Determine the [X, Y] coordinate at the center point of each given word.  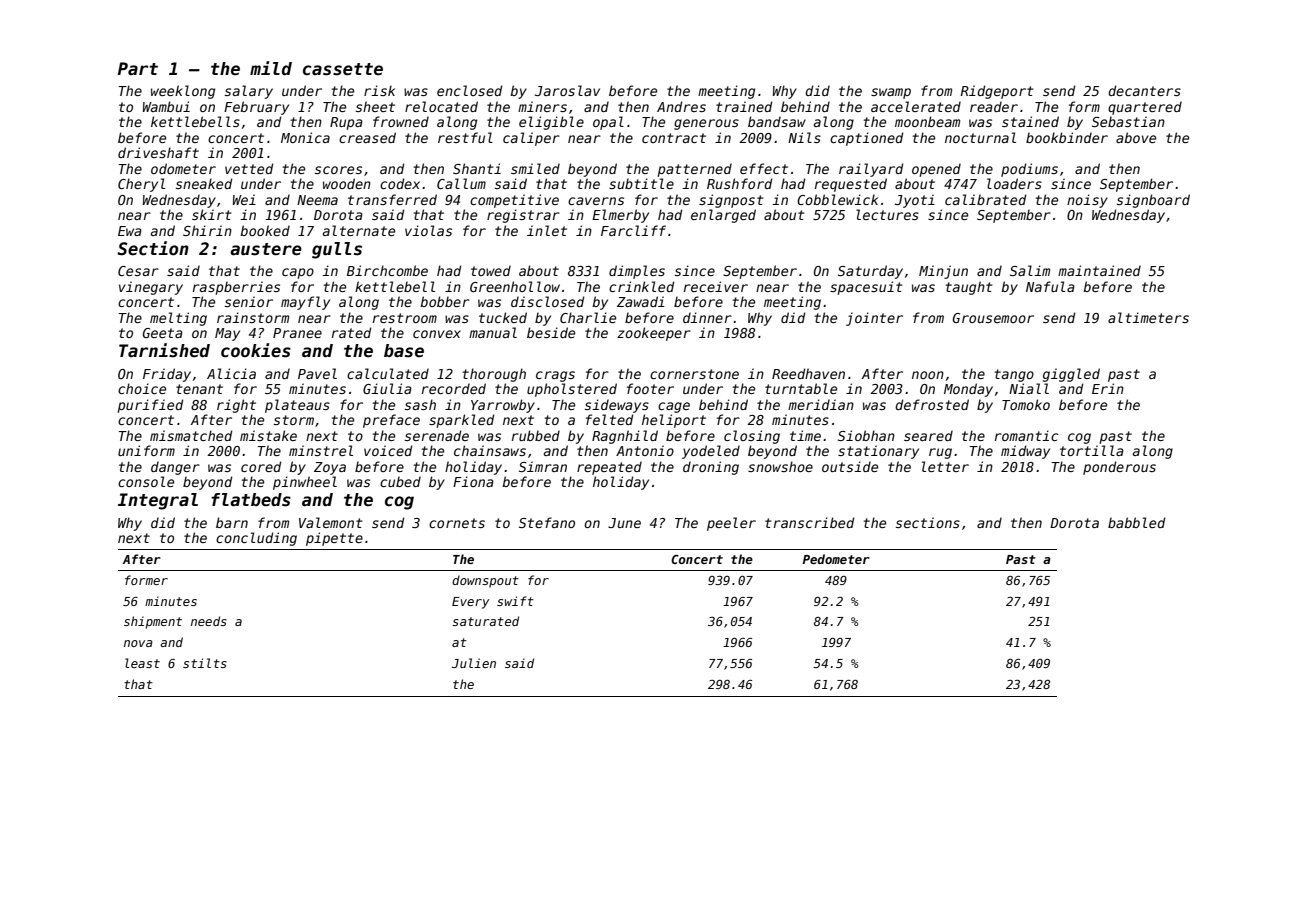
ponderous [1119, 468]
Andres [681, 106]
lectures [887, 214]
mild [271, 68]
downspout [485, 581]
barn [232, 522]
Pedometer [836, 559]
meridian [821, 404]
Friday [167, 375]
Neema [317, 200]
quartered [1145, 108]
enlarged [723, 216]
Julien [474, 663]
